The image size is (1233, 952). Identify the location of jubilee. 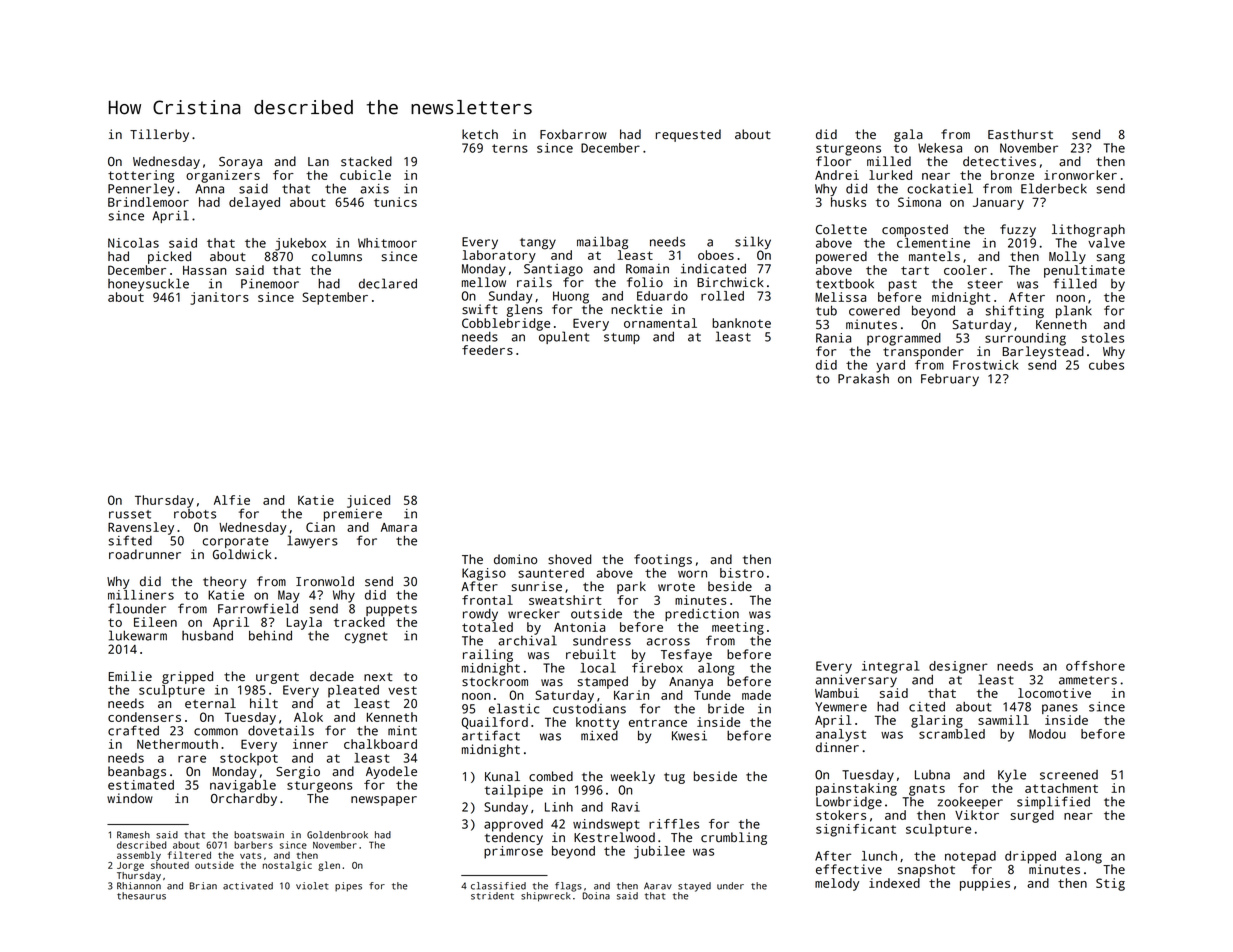
(659, 852).
